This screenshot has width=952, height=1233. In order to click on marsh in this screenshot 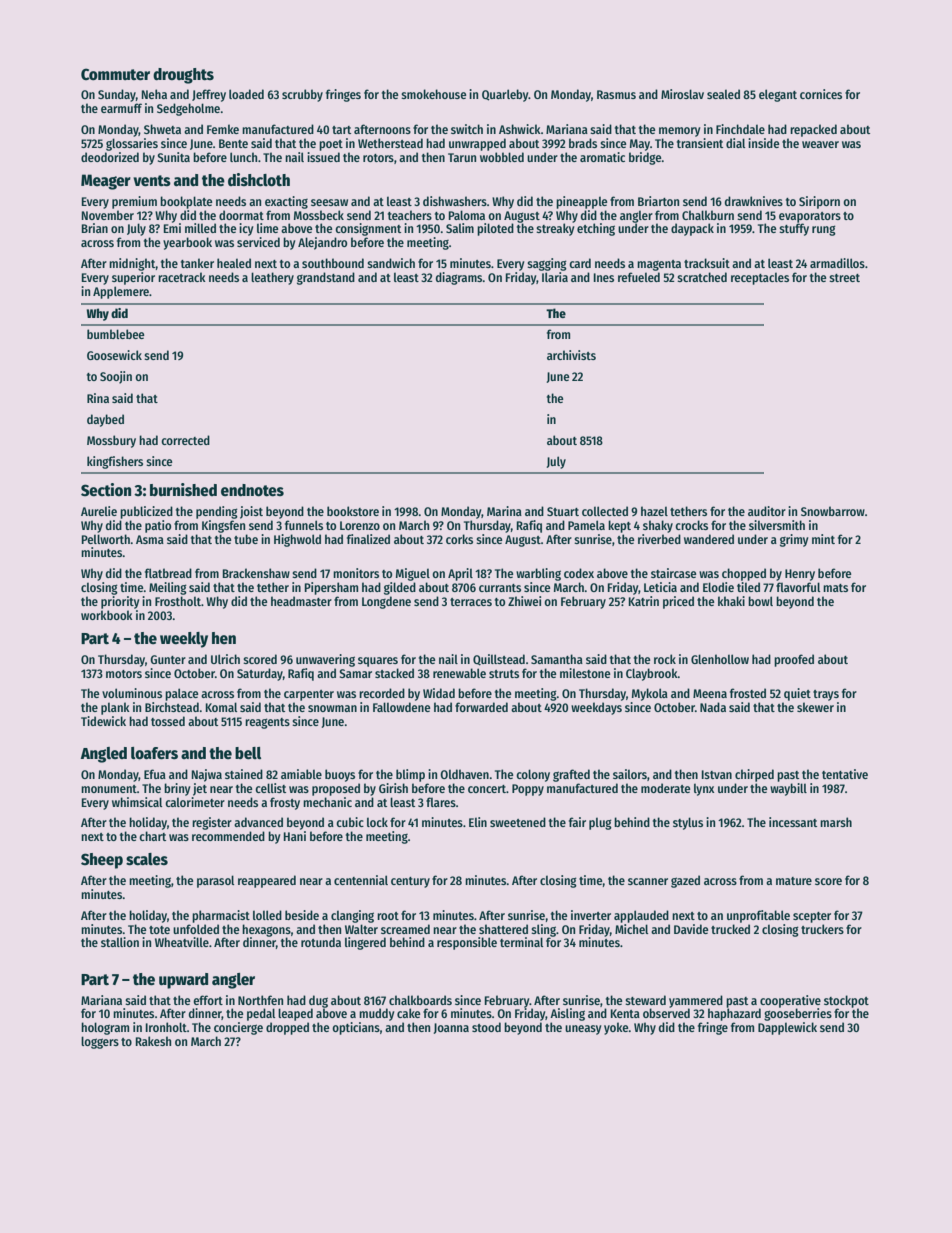, I will do `click(836, 822)`.
